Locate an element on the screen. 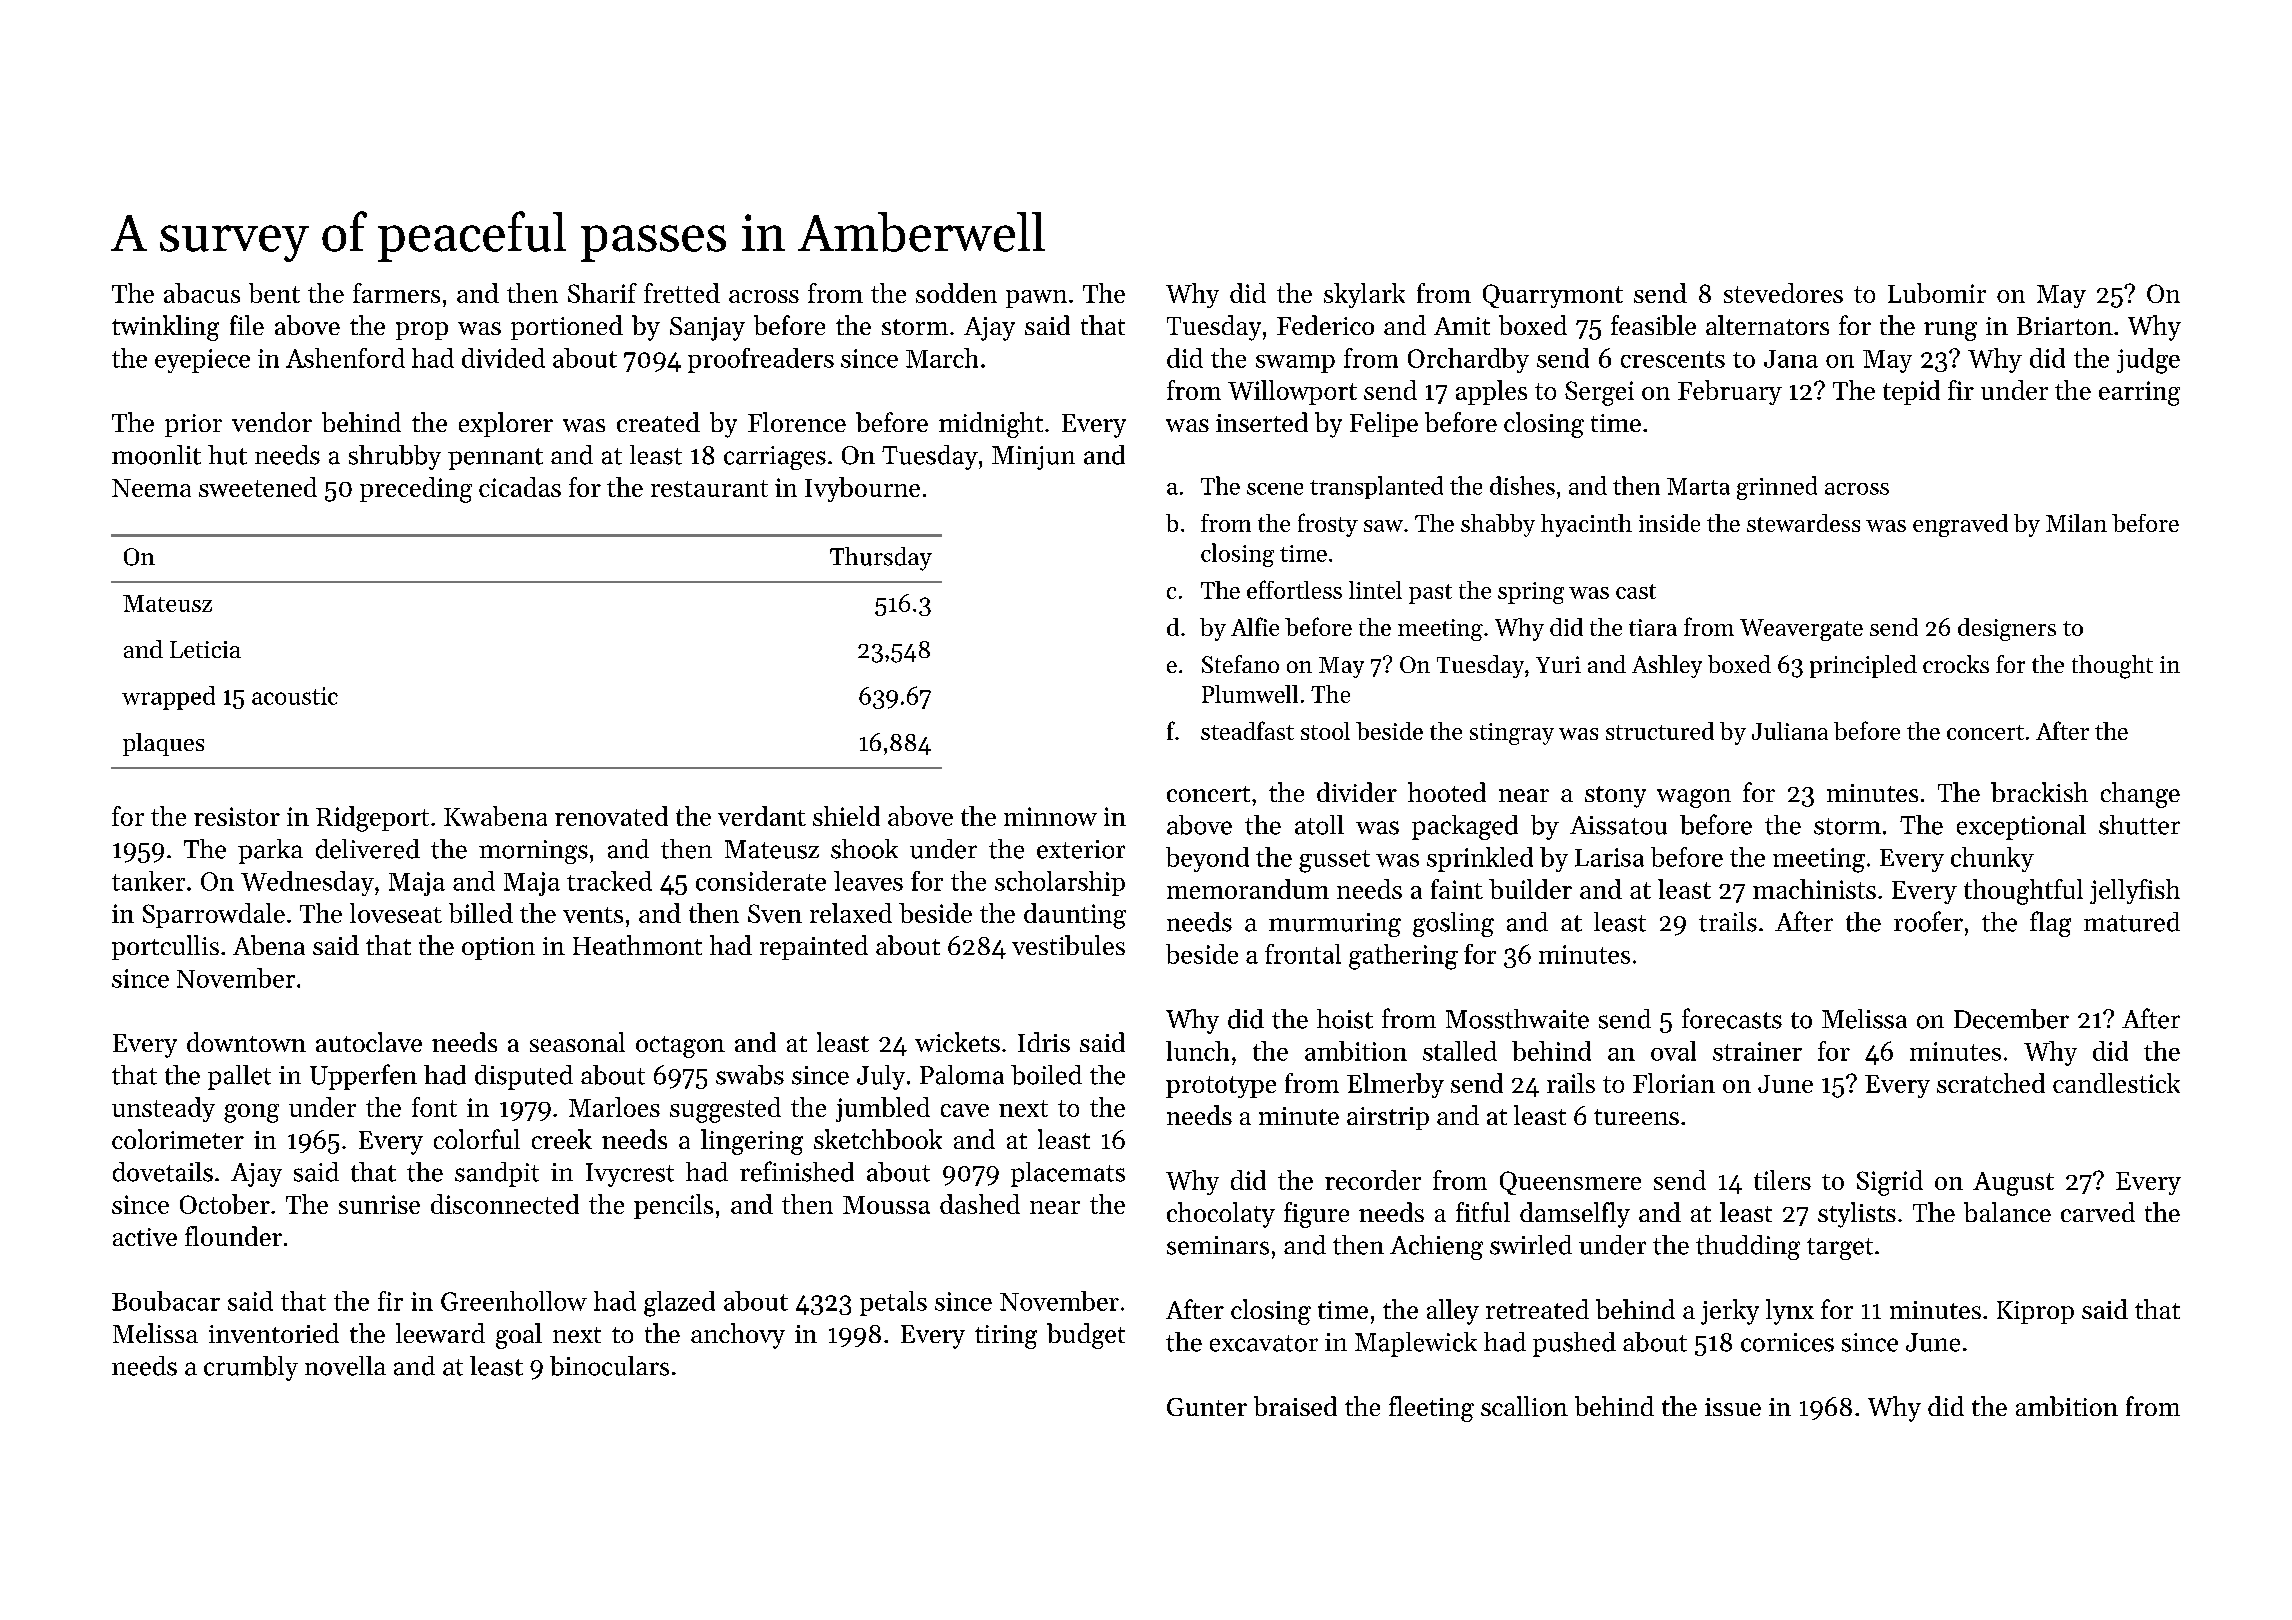 Image resolution: width=2292 pixels, height=1620 pixels. Leticia is located at coordinates (205, 649).
